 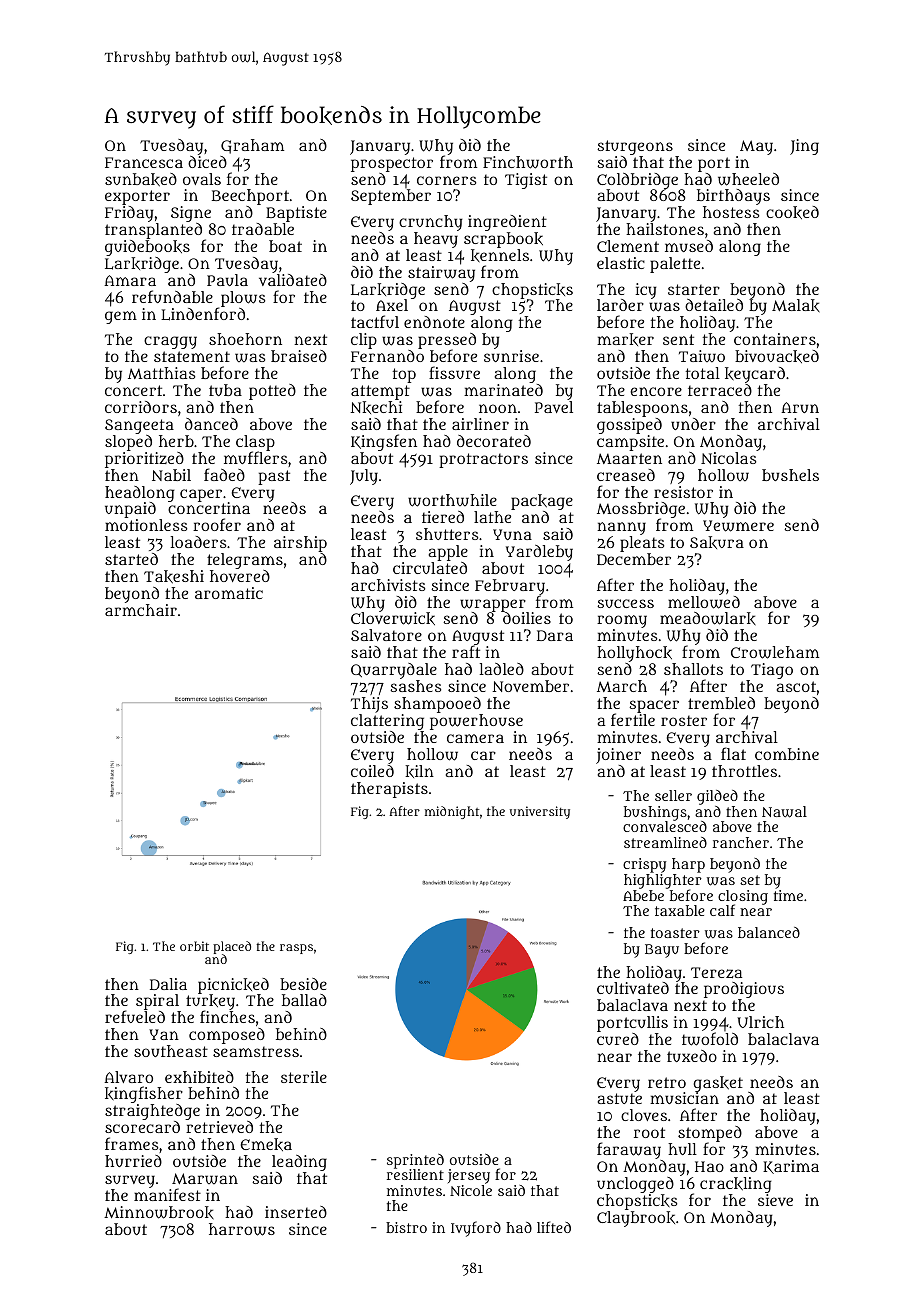 I want to click on raft, so click(x=466, y=652).
